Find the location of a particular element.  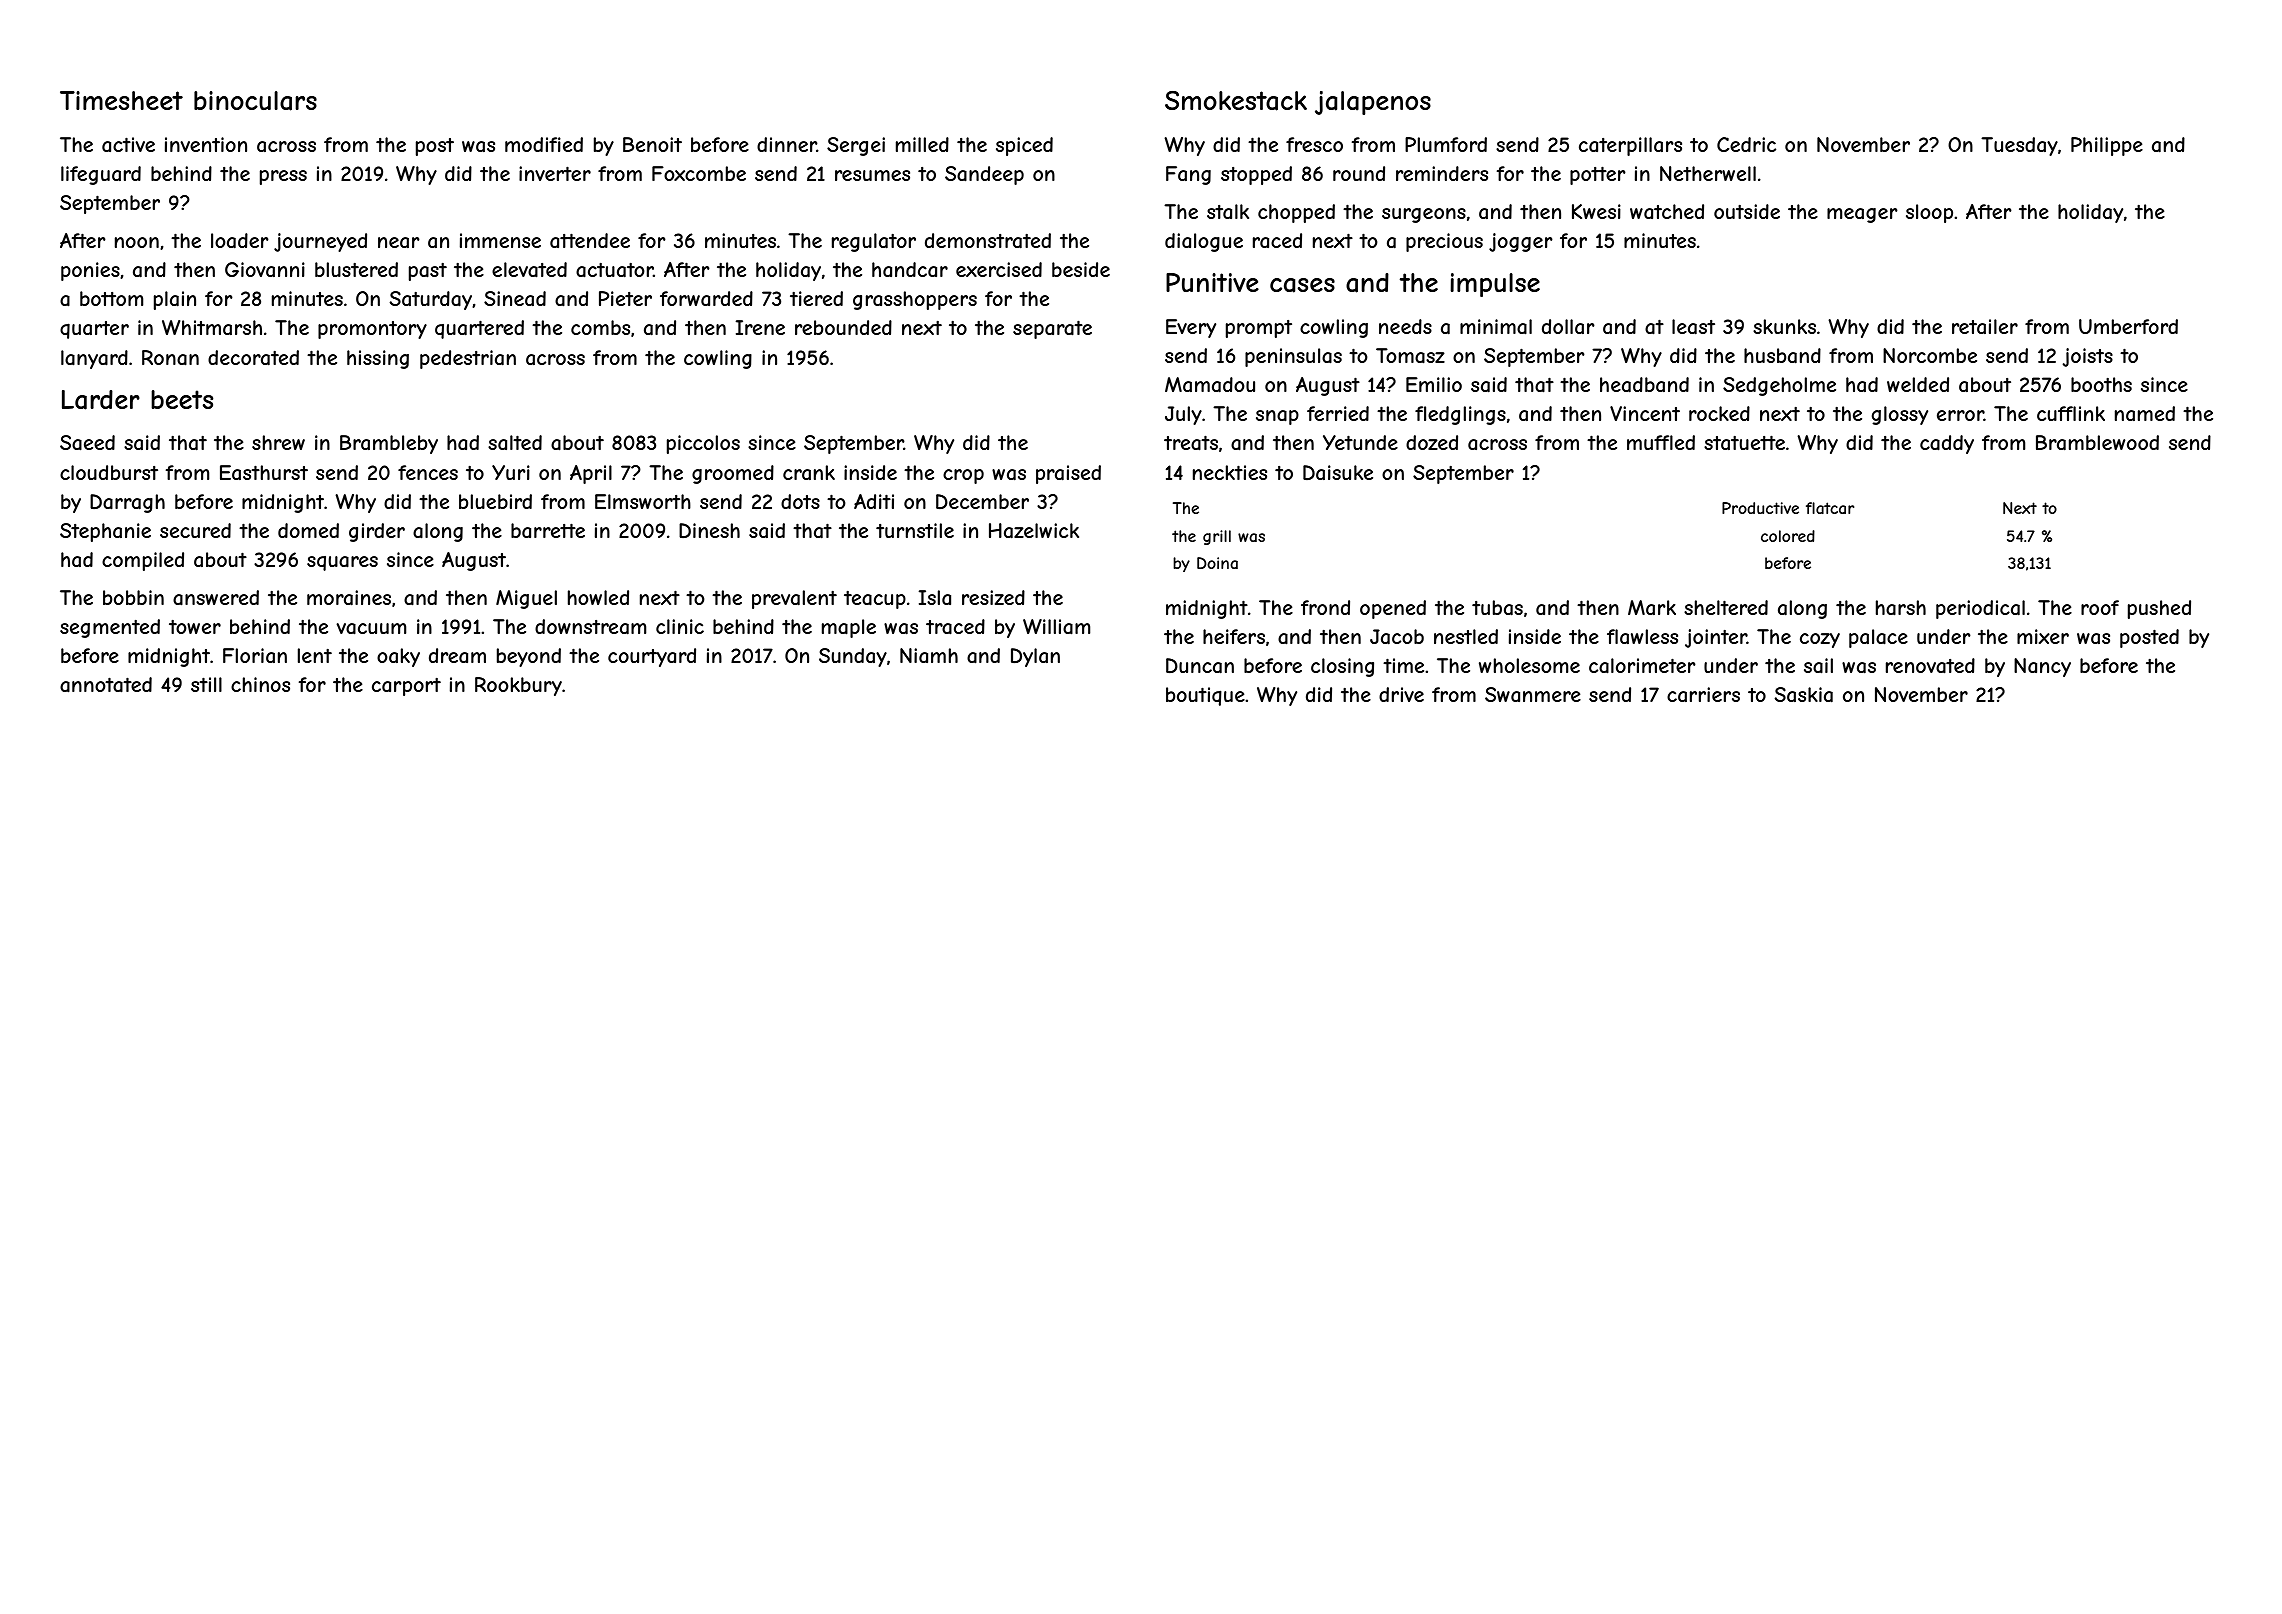

Philippe is located at coordinates (2107, 146).
